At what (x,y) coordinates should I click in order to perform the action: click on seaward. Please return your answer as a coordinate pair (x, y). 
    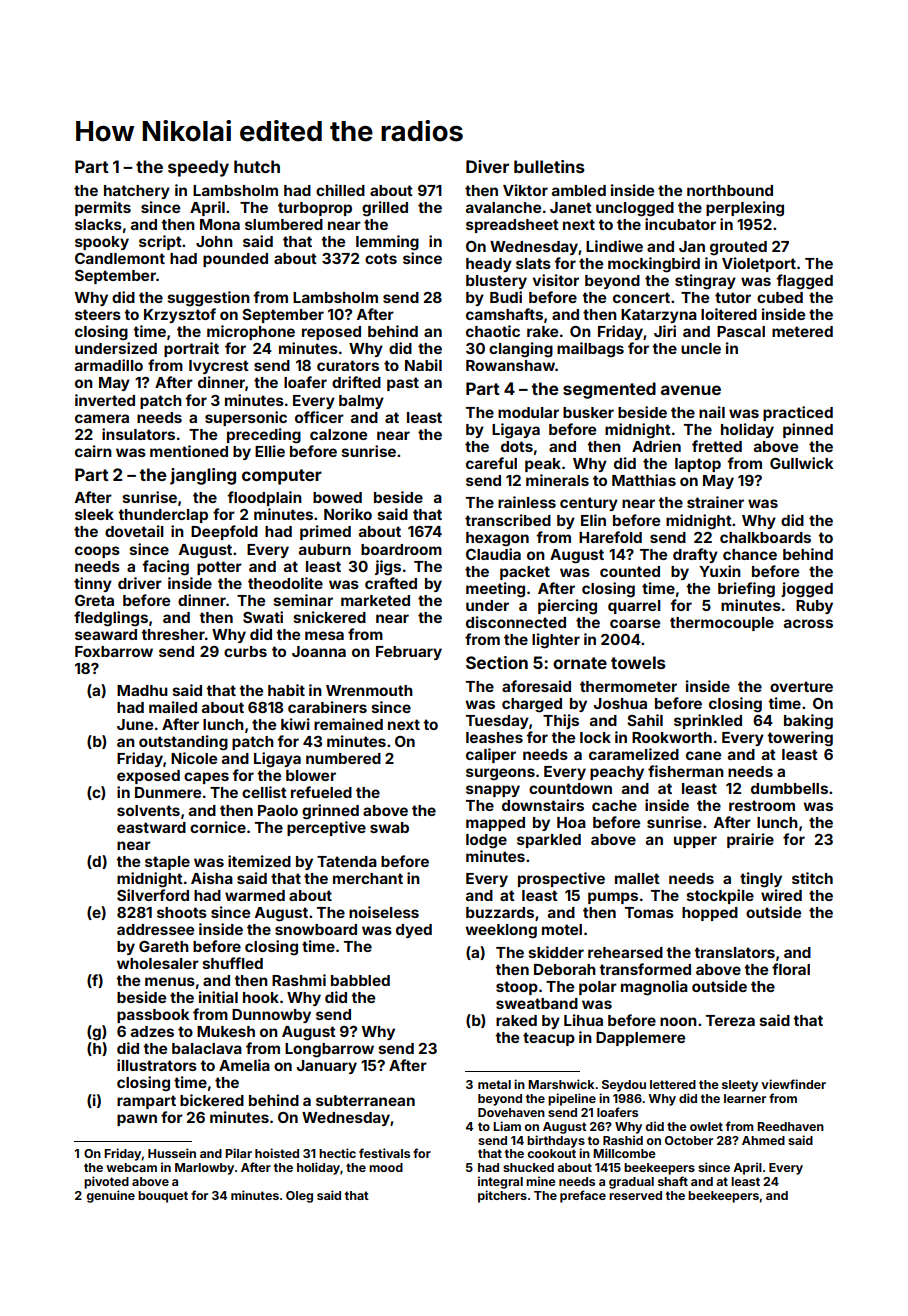
    Looking at the image, I should click on (106, 634).
